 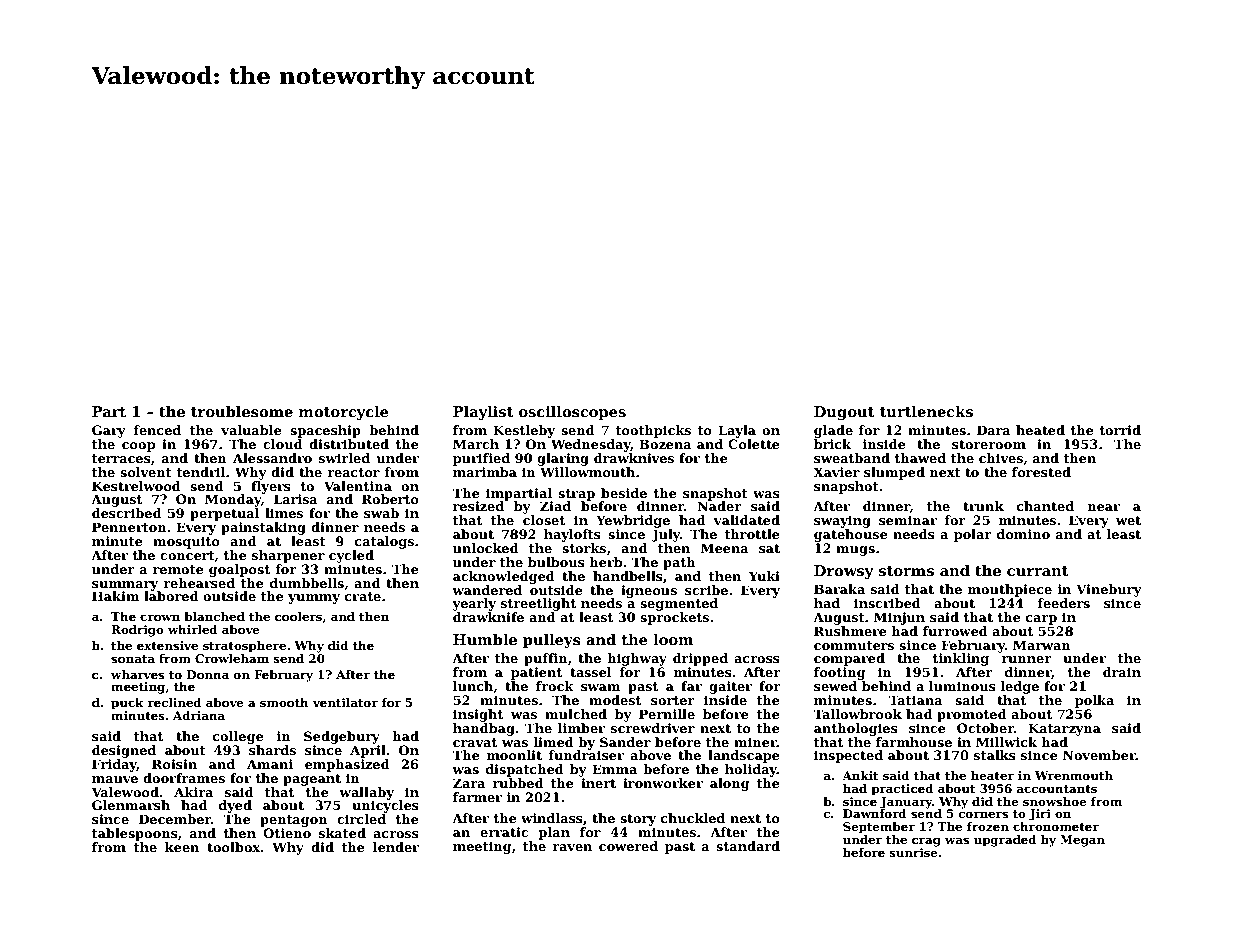 What do you see at coordinates (271, 487) in the document?
I see `flyers` at bounding box center [271, 487].
